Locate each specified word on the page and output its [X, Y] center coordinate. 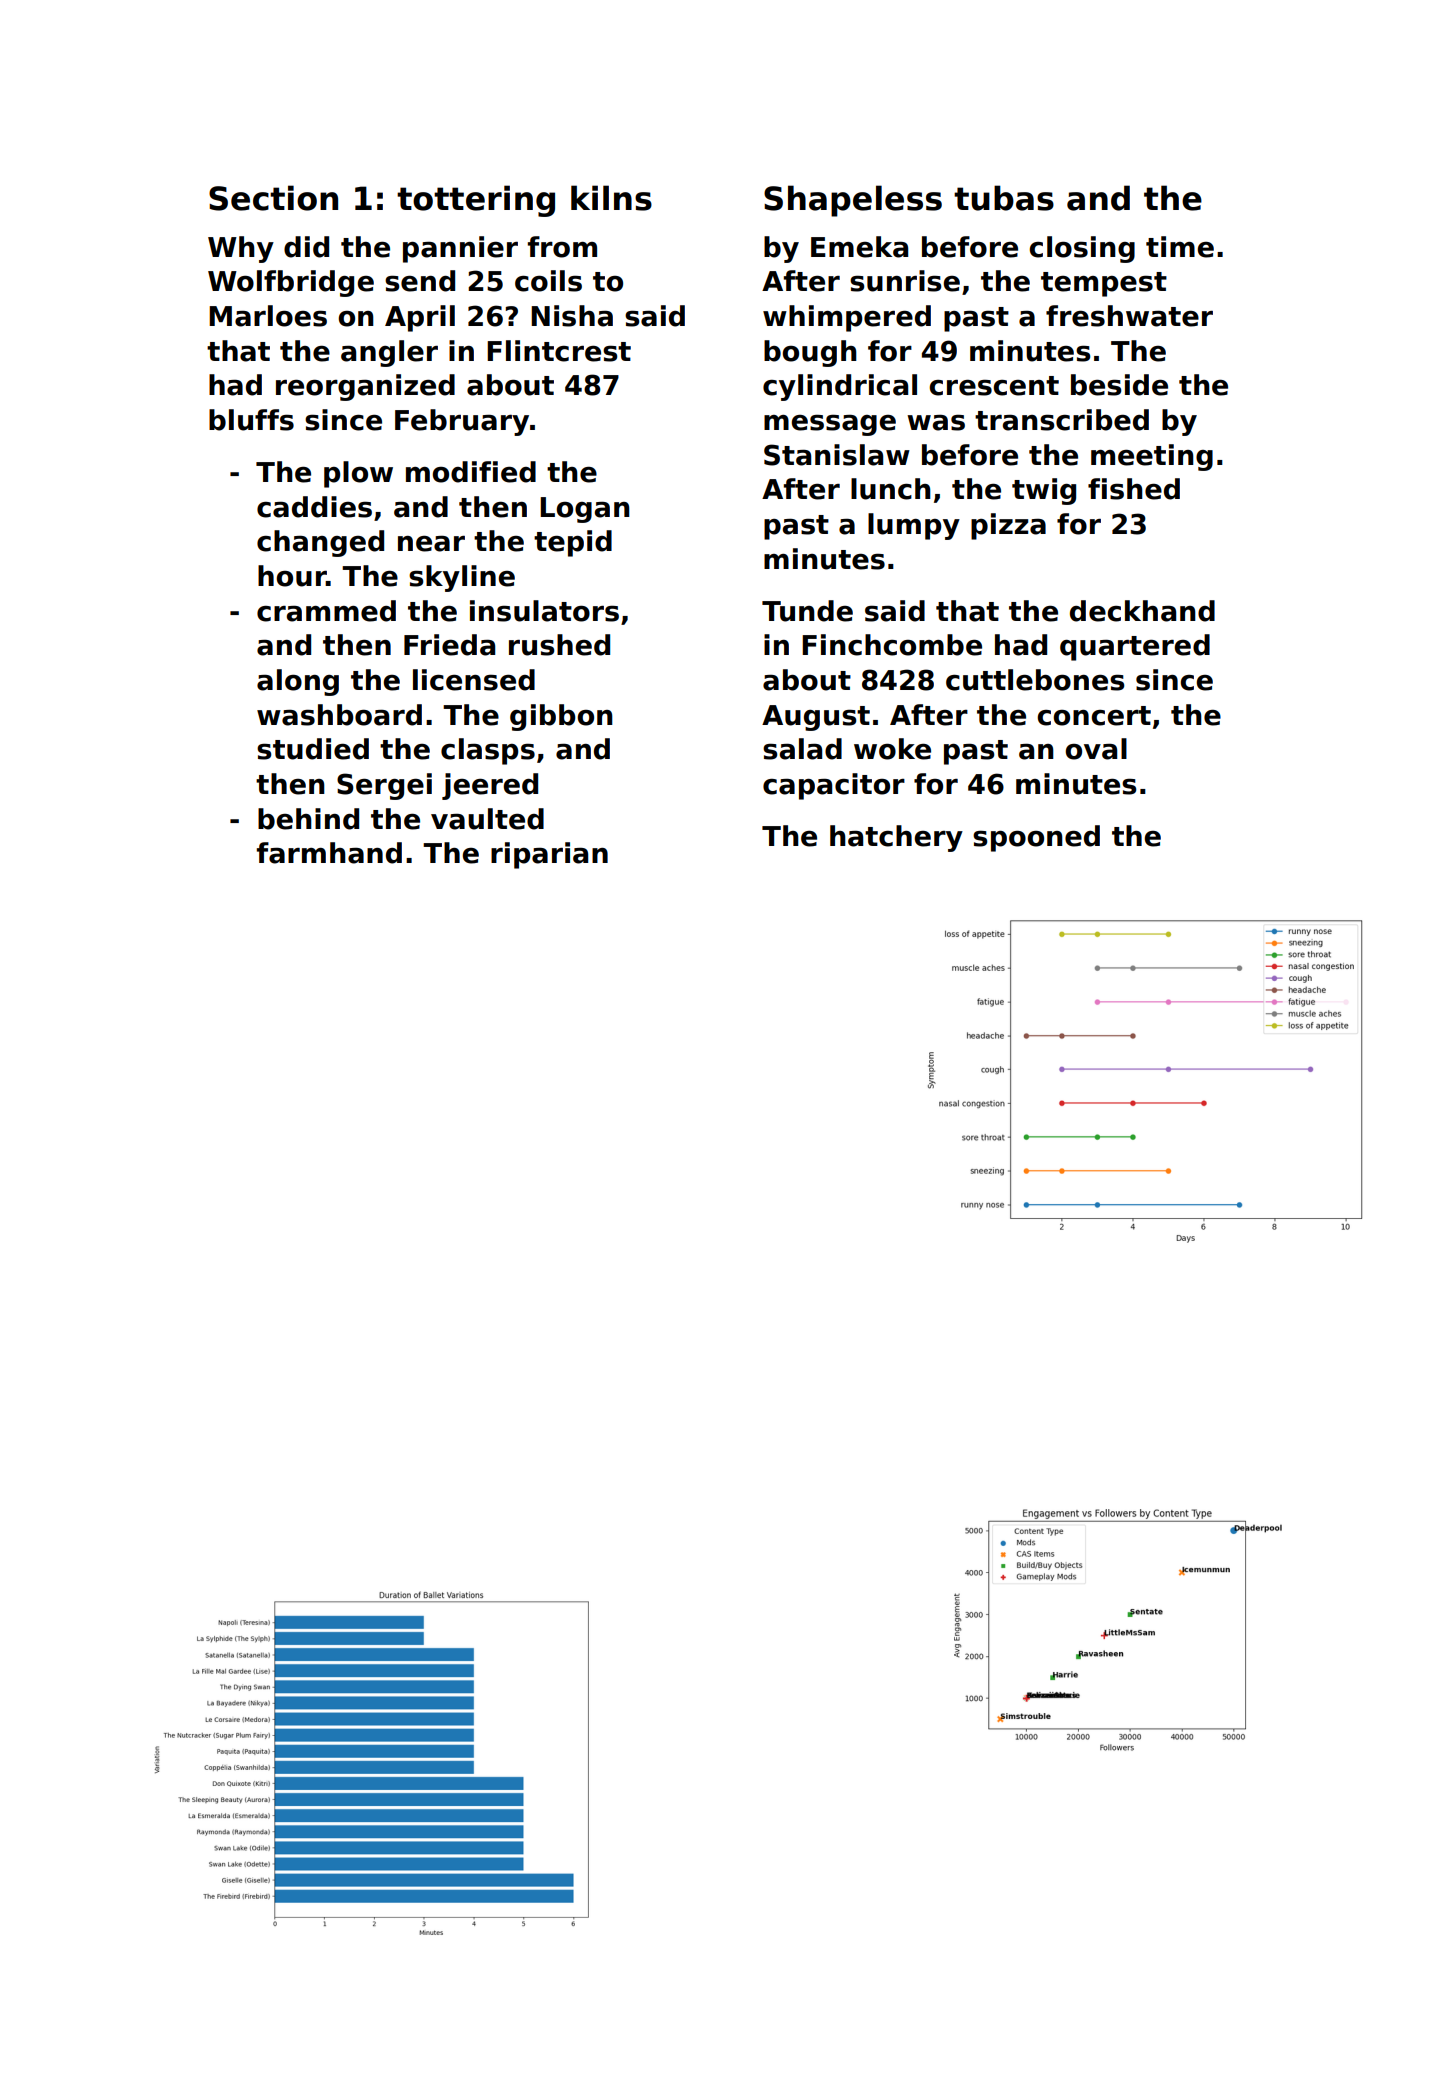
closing [1082, 249]
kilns [611, 198]
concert [1094, 716]
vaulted [487, 819]
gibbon [561, 717]
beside [1119, 385]
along [298, 682]
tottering [476, 201]
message [830, 425]
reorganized [365, 387]
